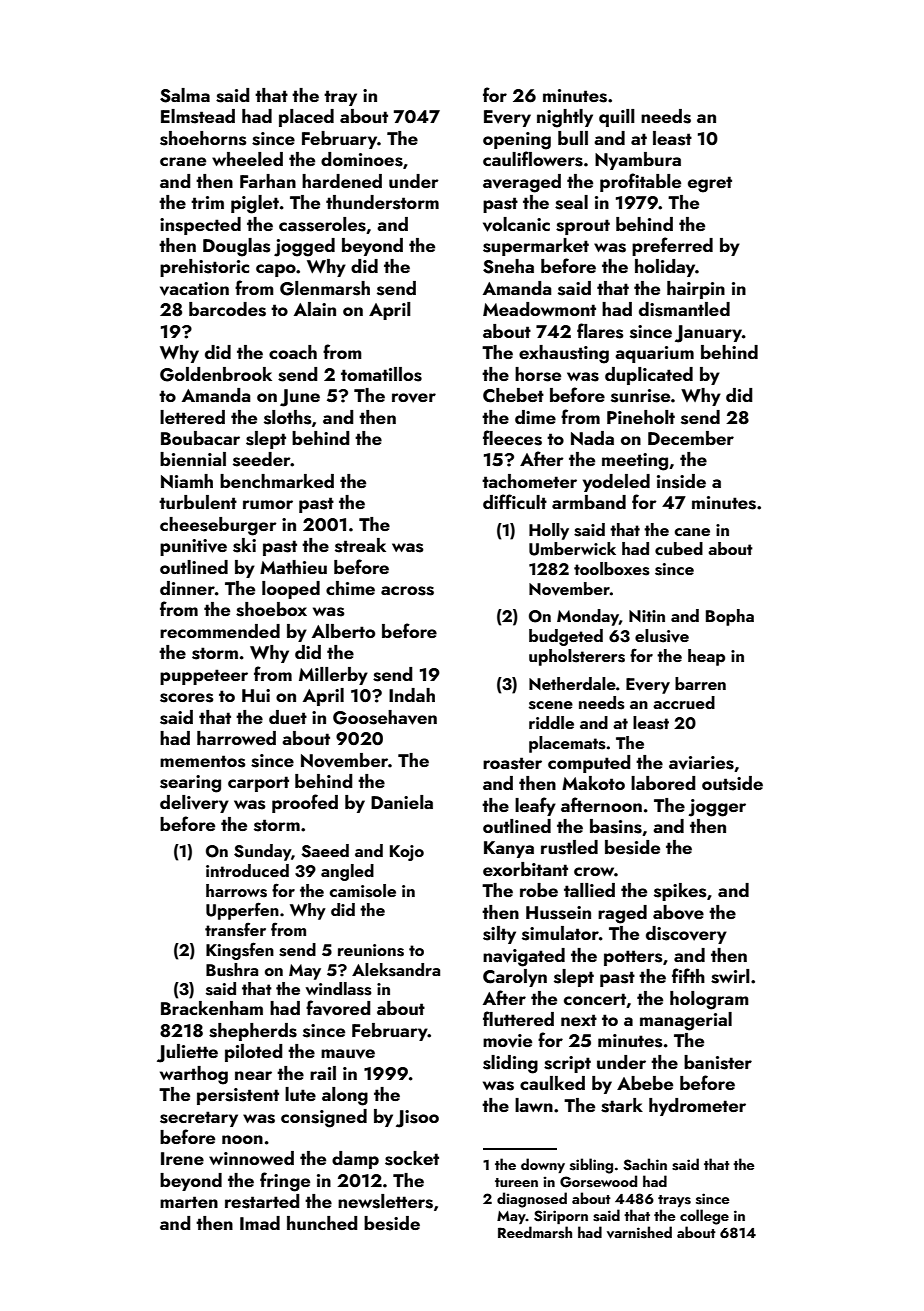 The width and height of the screenshot is (924, 1311). What do you see at coordinates (412, 695) in the screenshot?
I see `Indah` at bounding box center [412, 695].
